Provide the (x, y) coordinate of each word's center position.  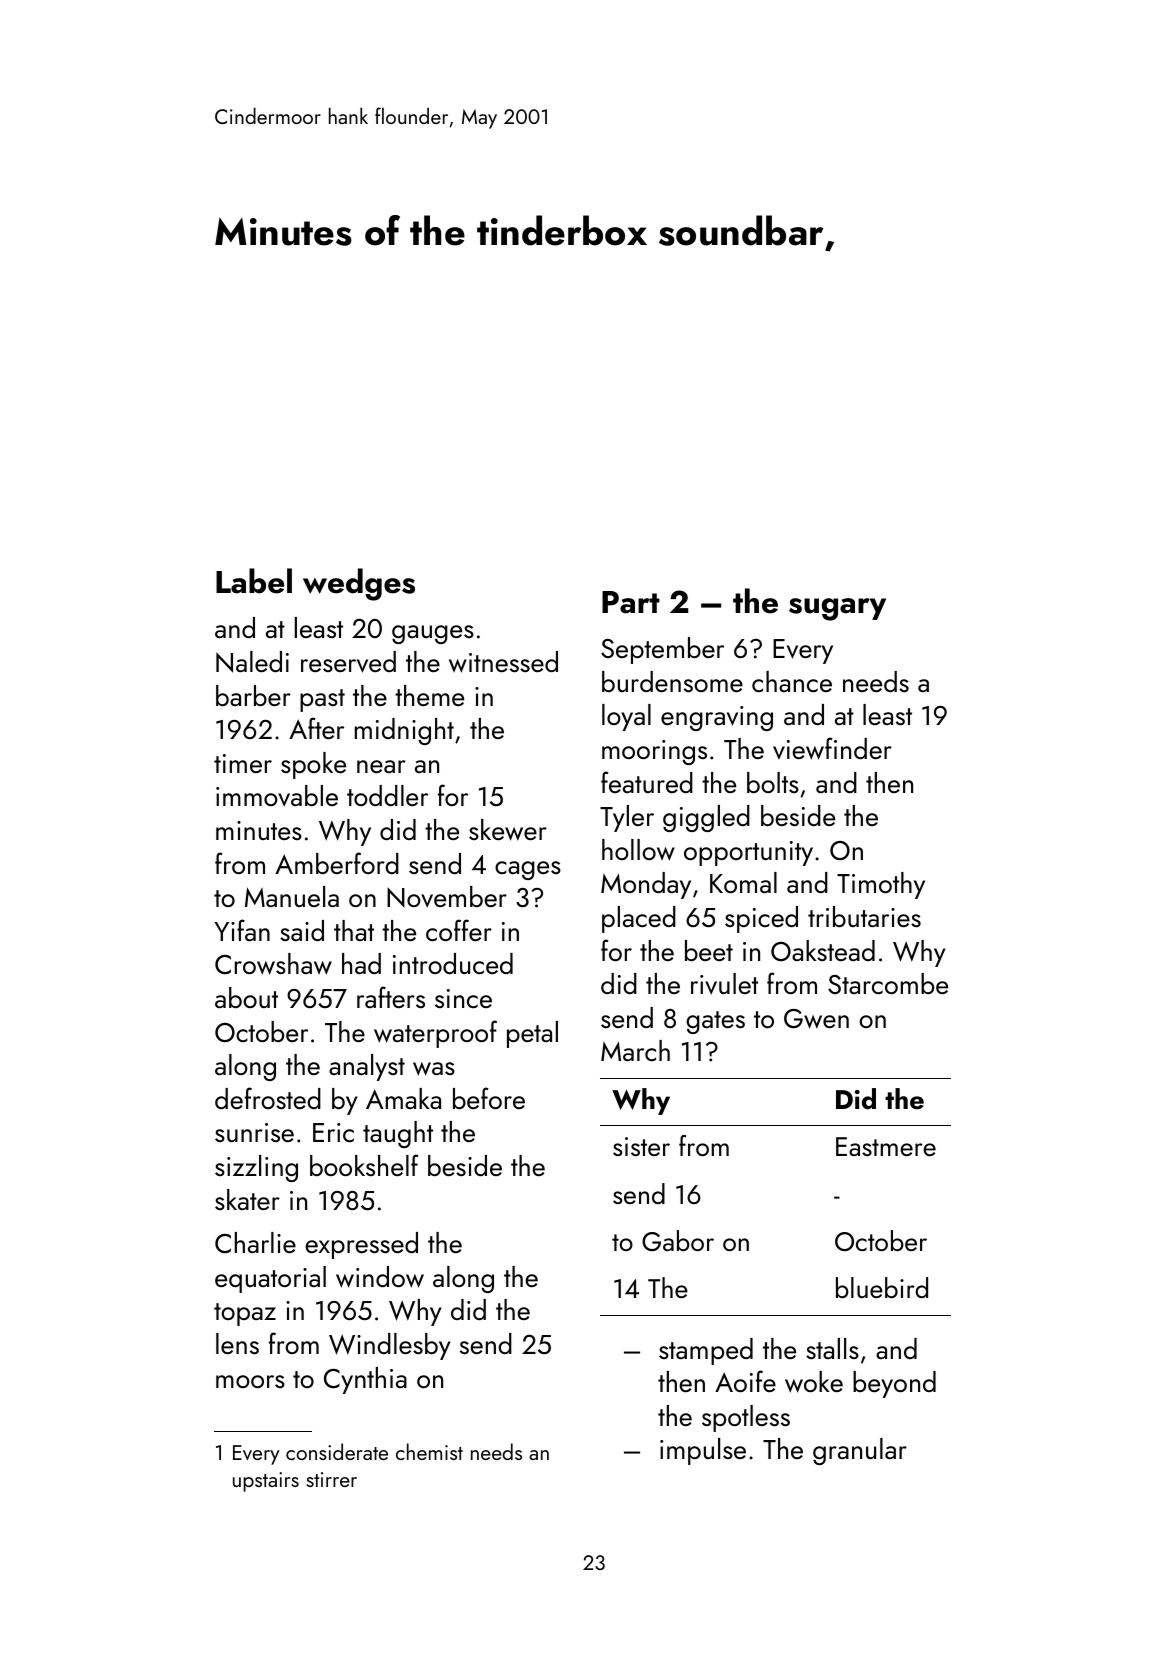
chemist (429, 1451)
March (635, 1050)
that (354, 930)
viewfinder (832, 748)
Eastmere (886, 1146)
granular (860, 1451)
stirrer (332, 1479)
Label (254, 581)
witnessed (503, 662)
